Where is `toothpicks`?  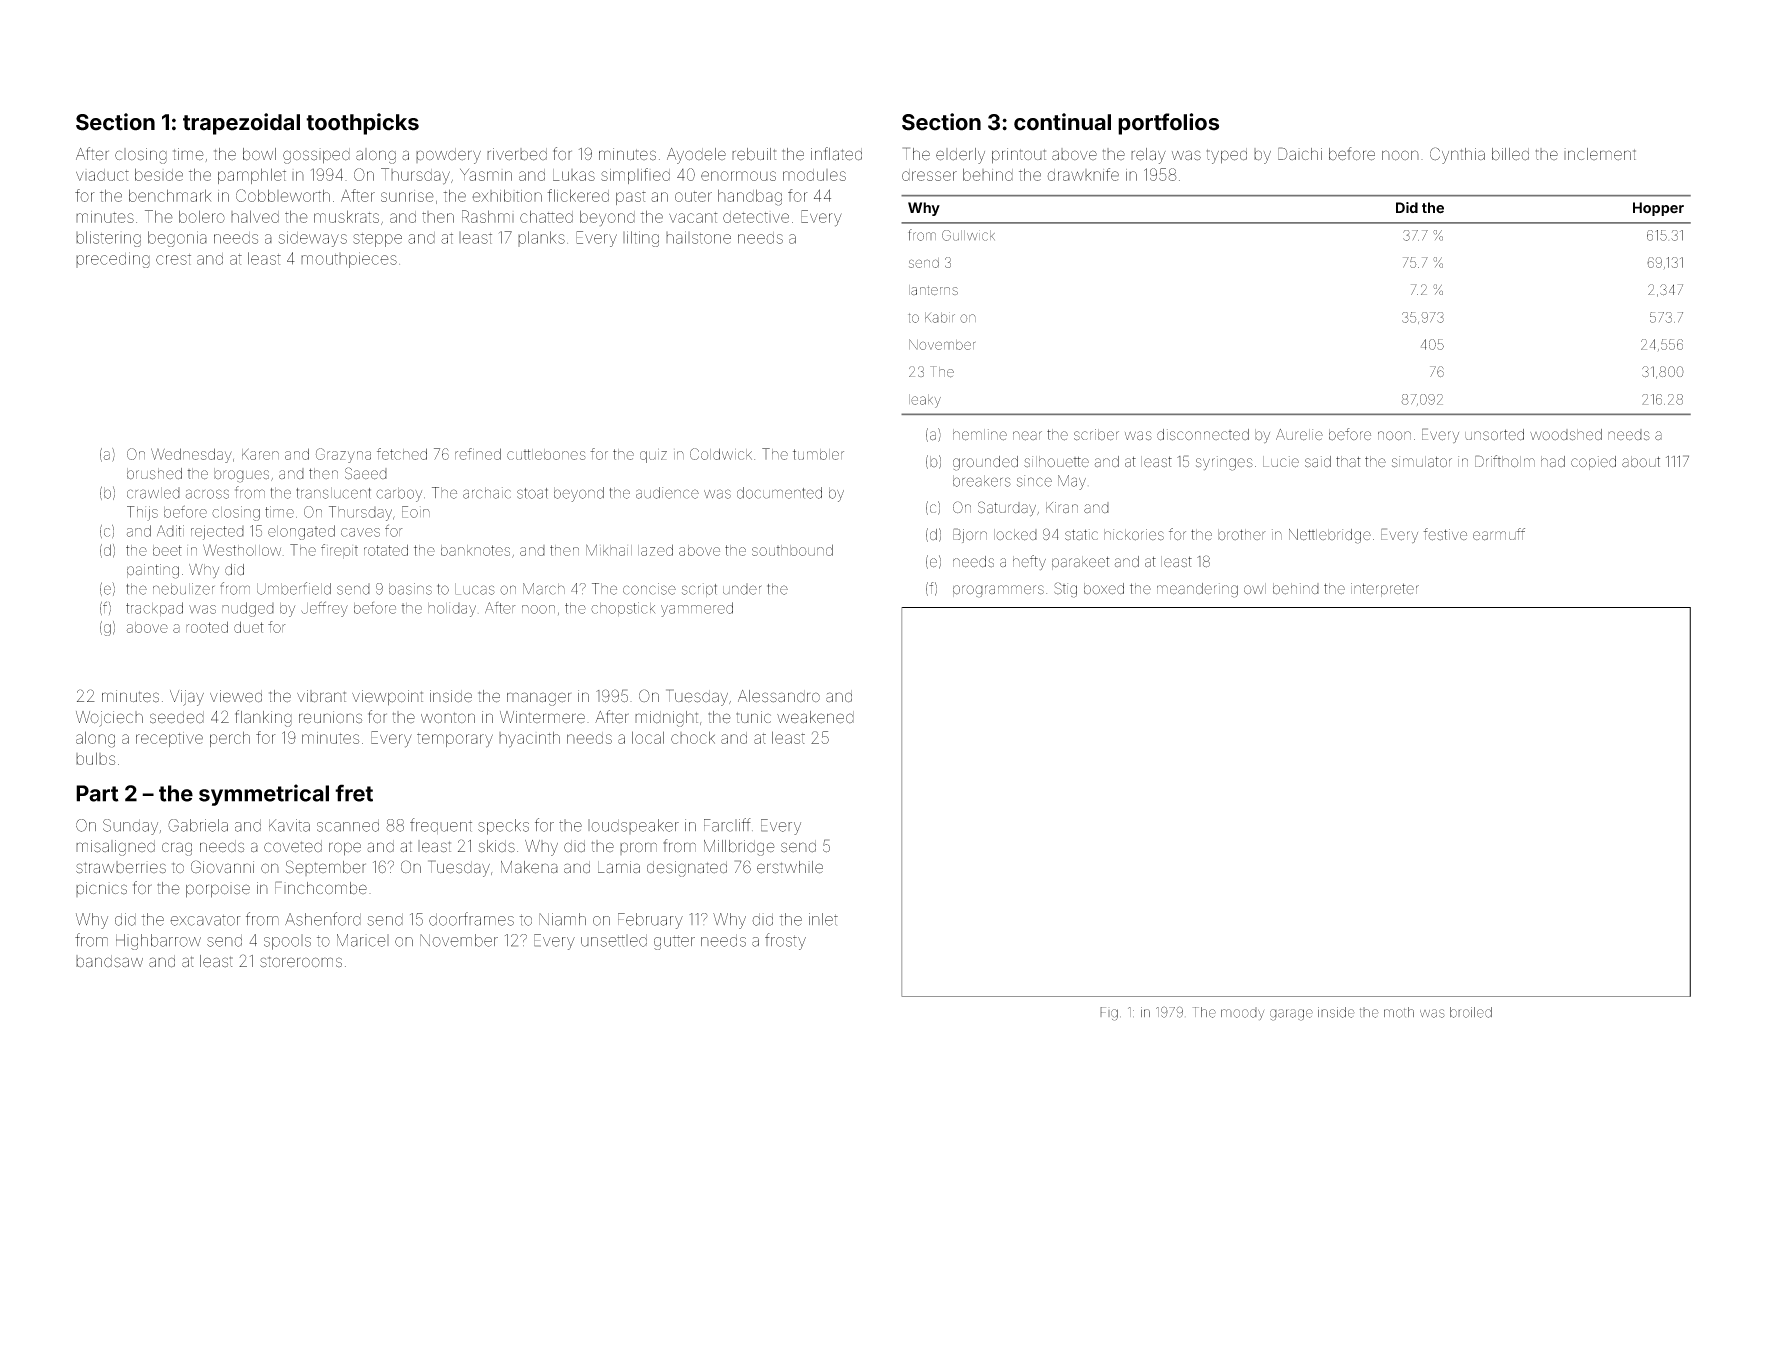
toothpicks is located at coordinates (362, 124).
